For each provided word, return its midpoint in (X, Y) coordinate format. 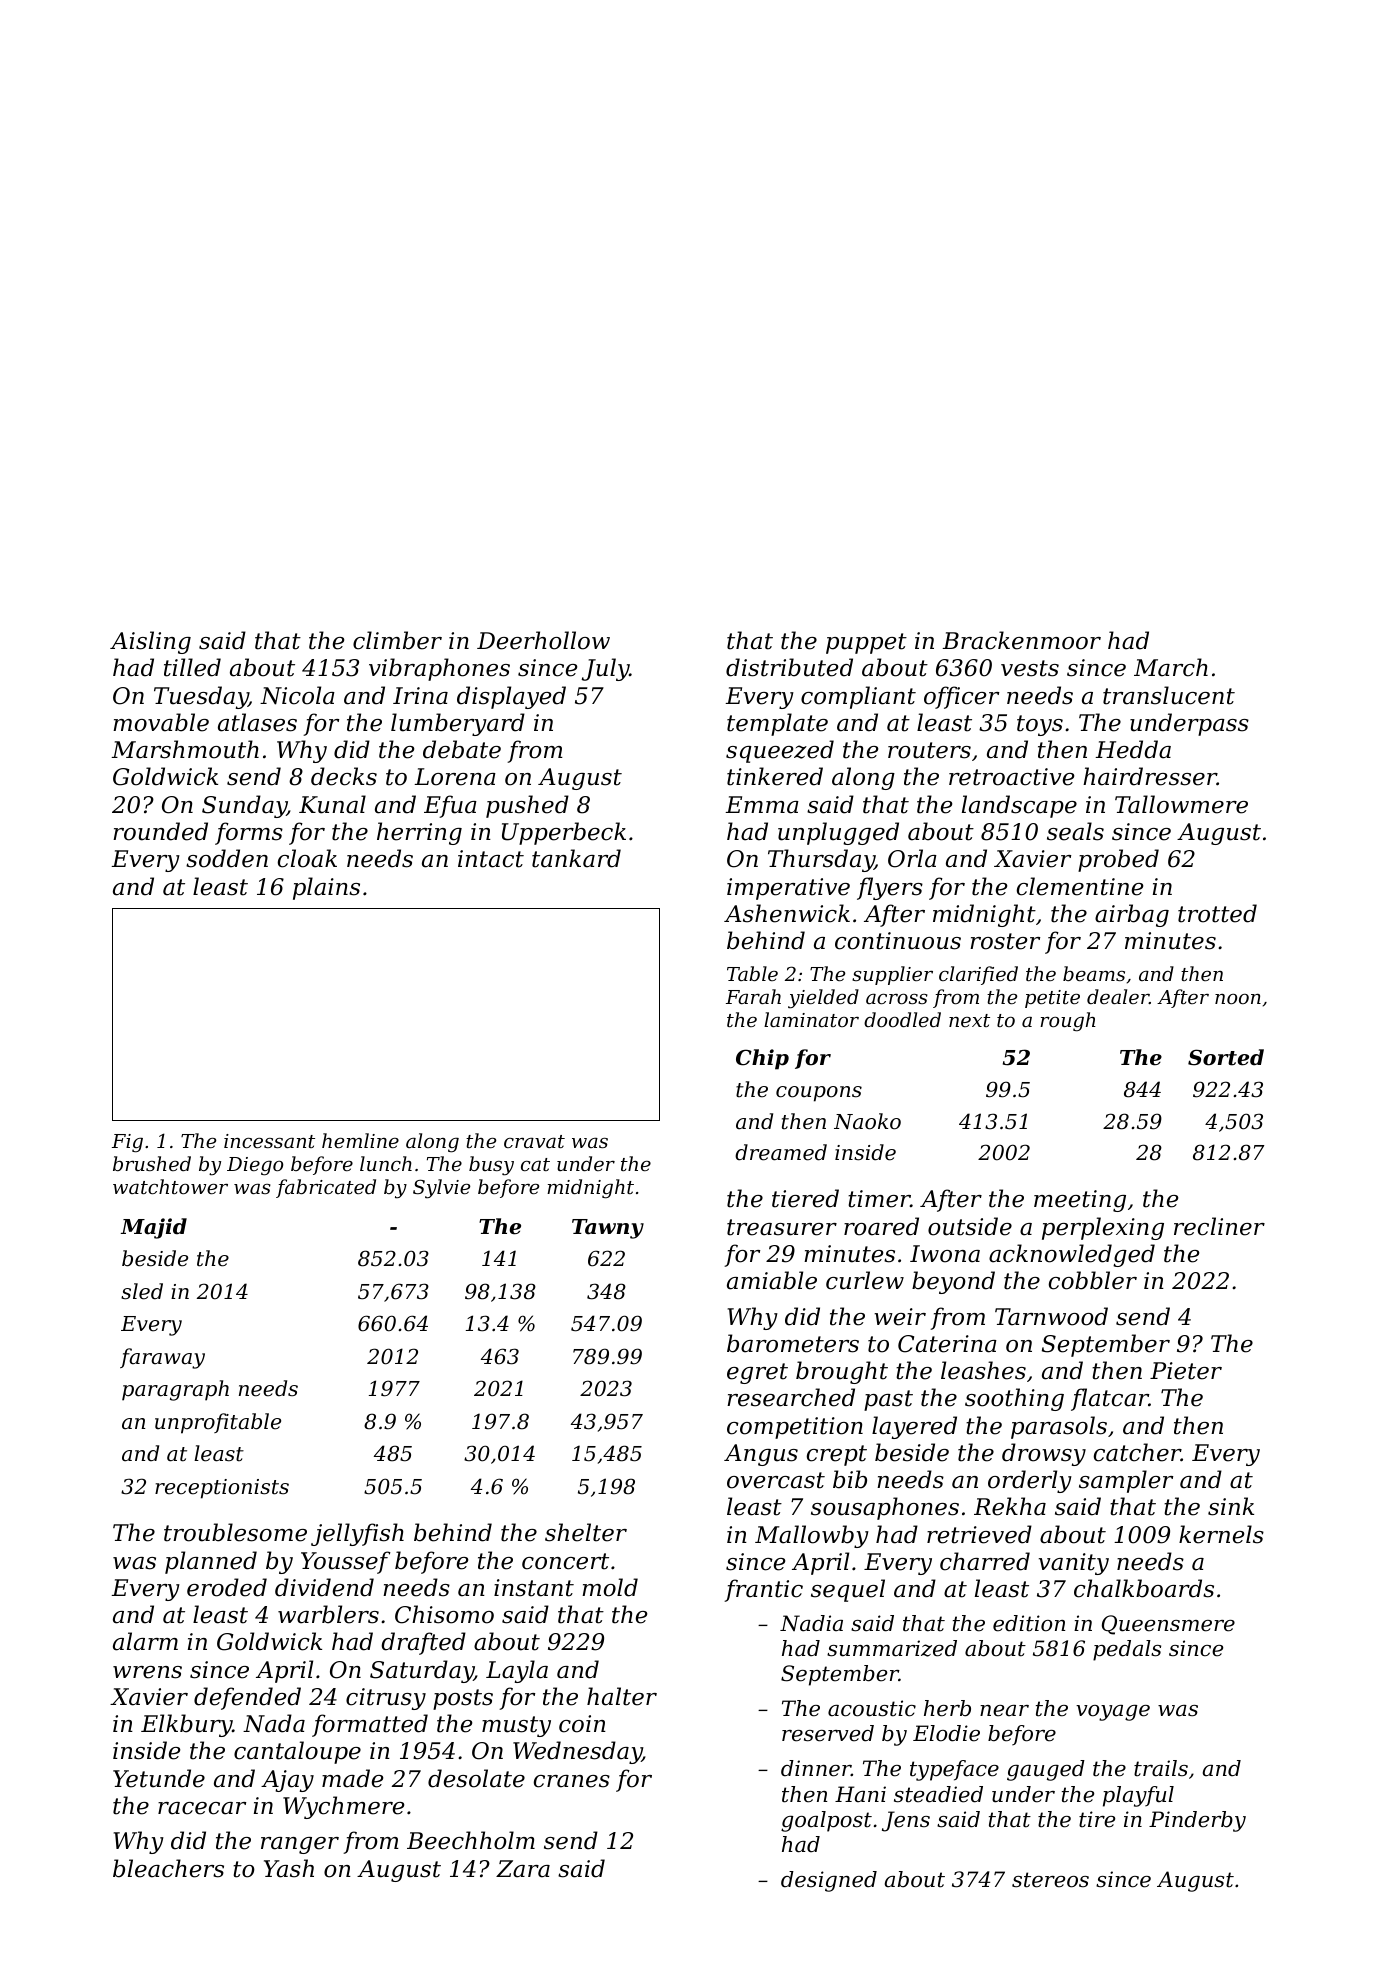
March (1171, 667)
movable (161, 722)
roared (881, 1226)
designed (829, 1881)
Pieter (1186, 1371)
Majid (154, 1228)
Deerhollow (543, 640)
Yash (289, 1868)
